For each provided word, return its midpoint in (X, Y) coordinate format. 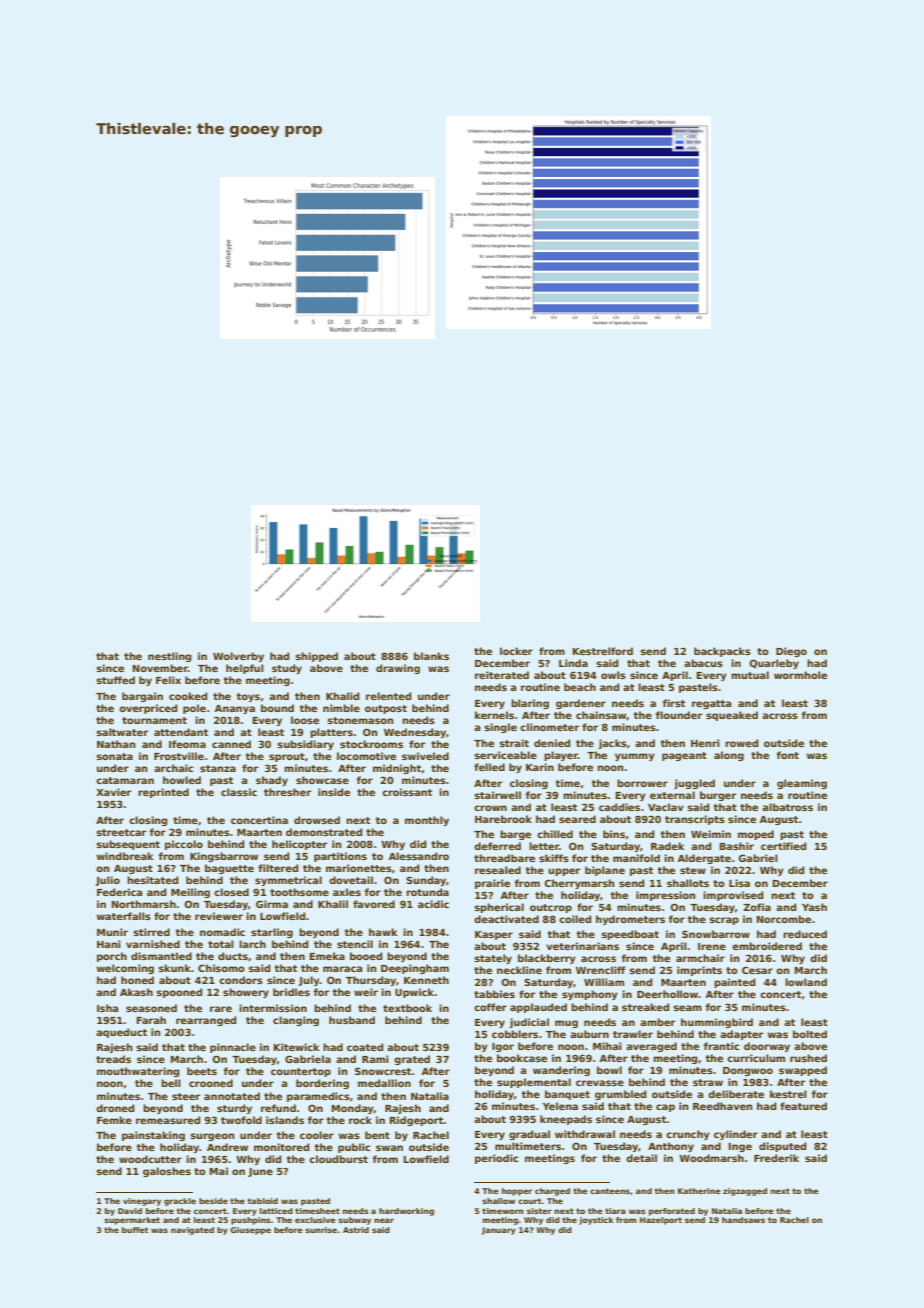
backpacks (722, 652)
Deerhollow (668, 994)
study (287, 669)
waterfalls (124, 916)
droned (115, 1108)
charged (552, 1192)
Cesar (757, 970)
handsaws (743, 1220)
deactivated (506, 919)
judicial (529, 1023)
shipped (317, 657)
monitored (281, 1147)
